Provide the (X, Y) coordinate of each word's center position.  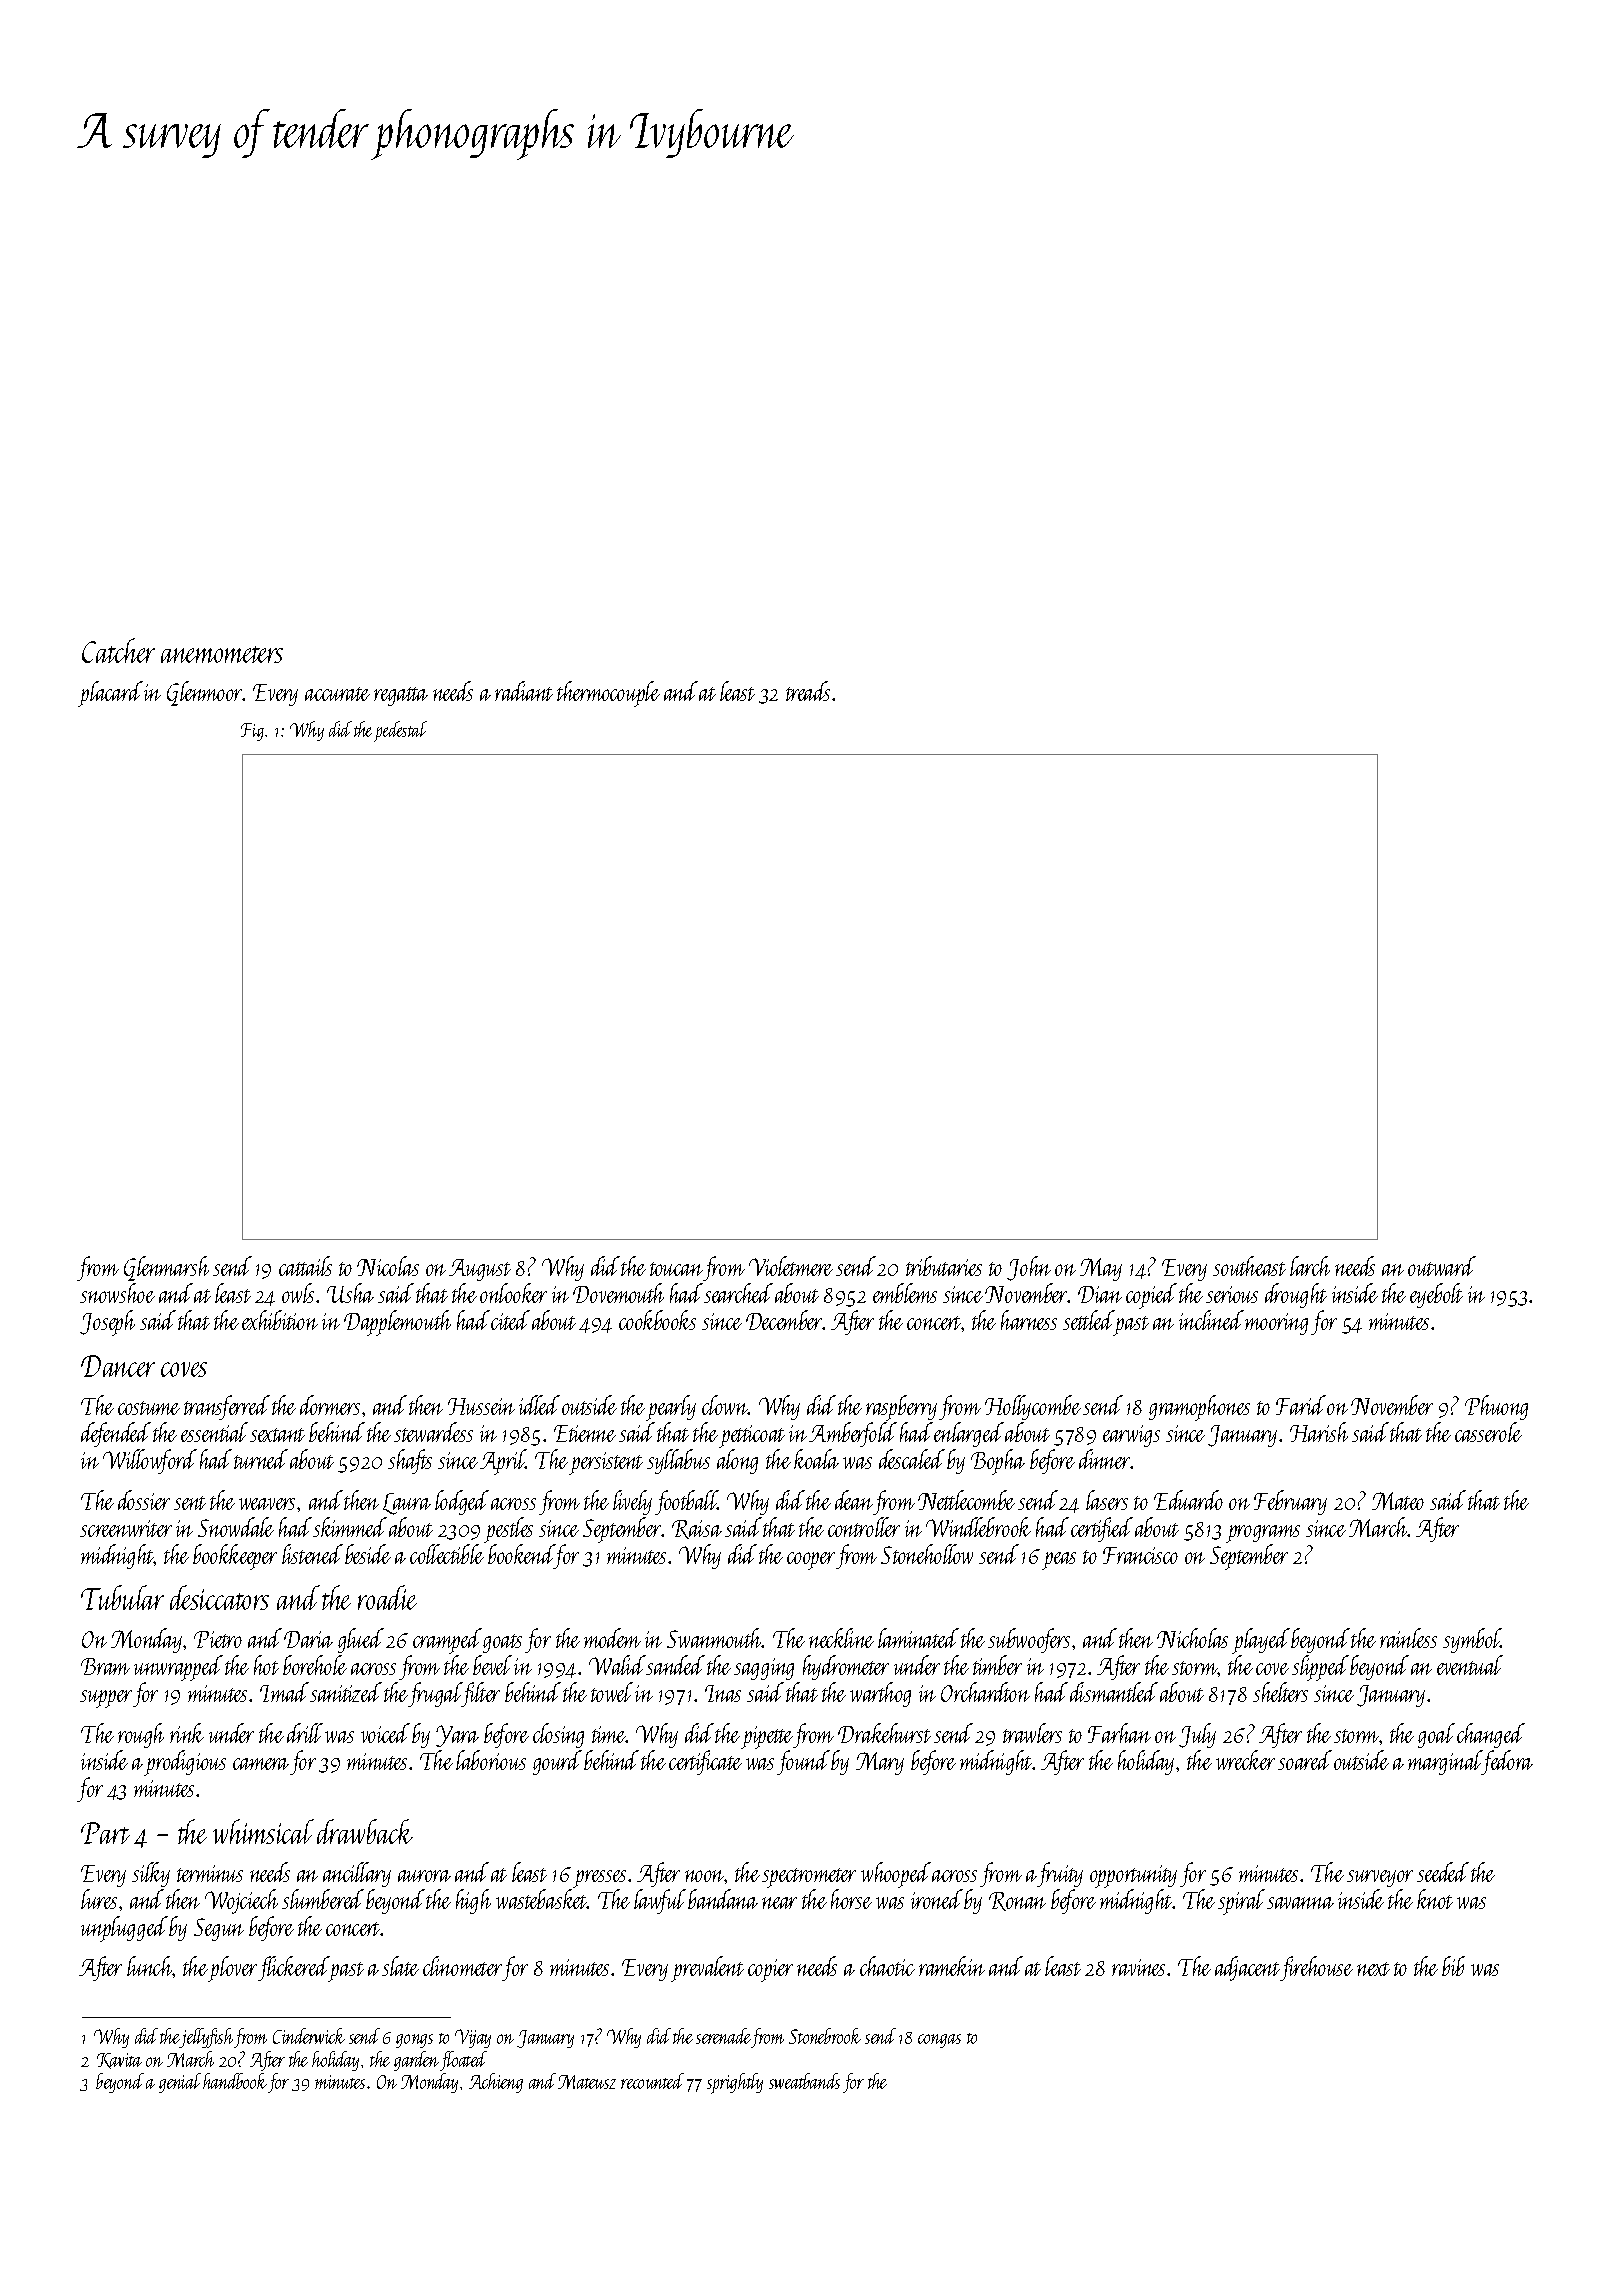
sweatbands (804, 2081)
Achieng (496, 2083)
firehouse (1316, 1968)
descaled (912, 1459)
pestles (508, 1530)
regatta (401, 696)
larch (1310, 1266)
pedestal (400, 731)
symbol (1472, 1640)
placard (110, 694)
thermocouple (608, 694)
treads (808, 691)
